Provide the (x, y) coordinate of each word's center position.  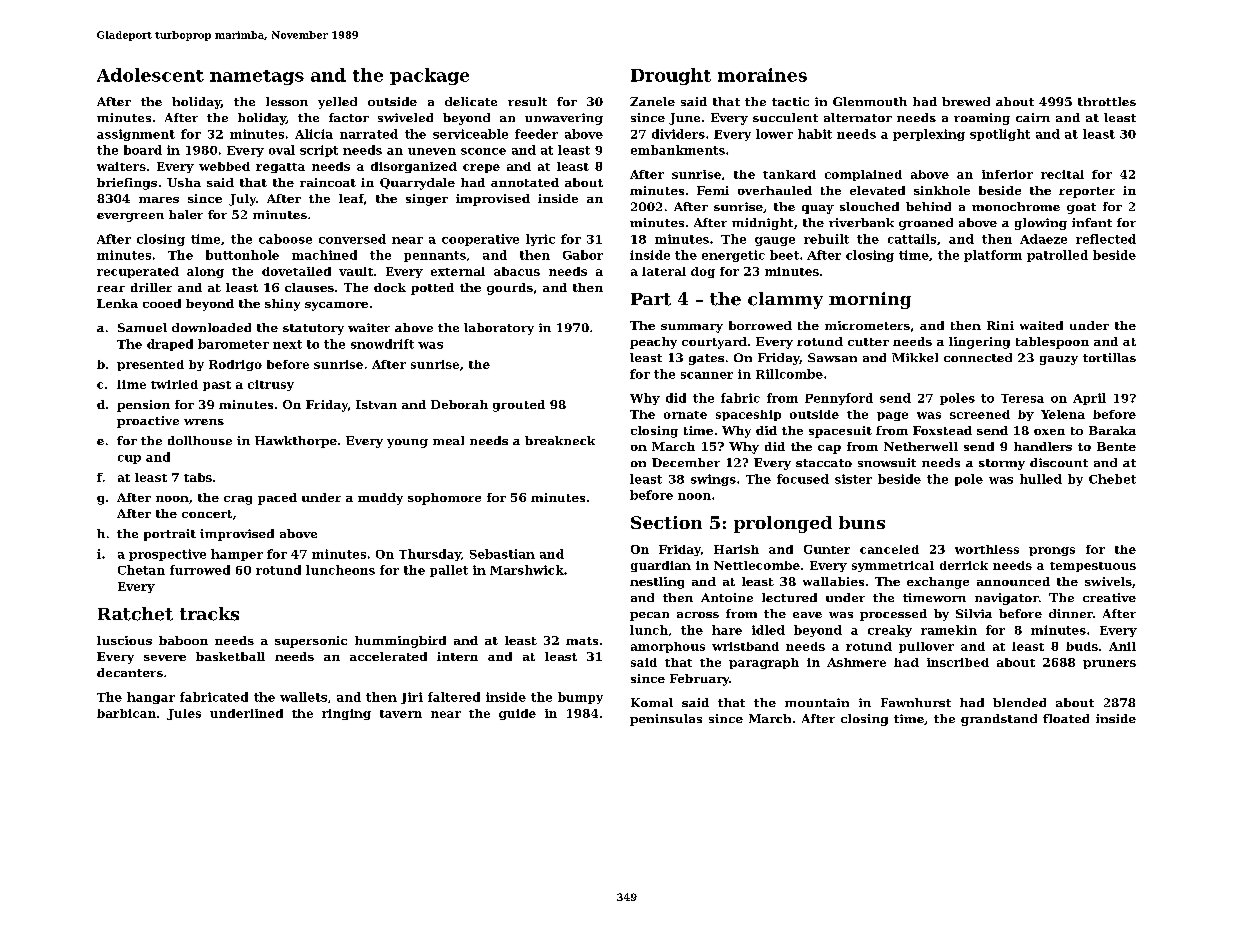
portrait (170, 535)
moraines (762, 75)
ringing (346, 714)
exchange (938, 583)
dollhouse (200, 440)
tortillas (1109, 357)
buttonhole (242, 255)
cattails (912, 239)
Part (651, 299)
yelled (337, 103)
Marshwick (527, 570)
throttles (1107, 101)
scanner (707, 375)
